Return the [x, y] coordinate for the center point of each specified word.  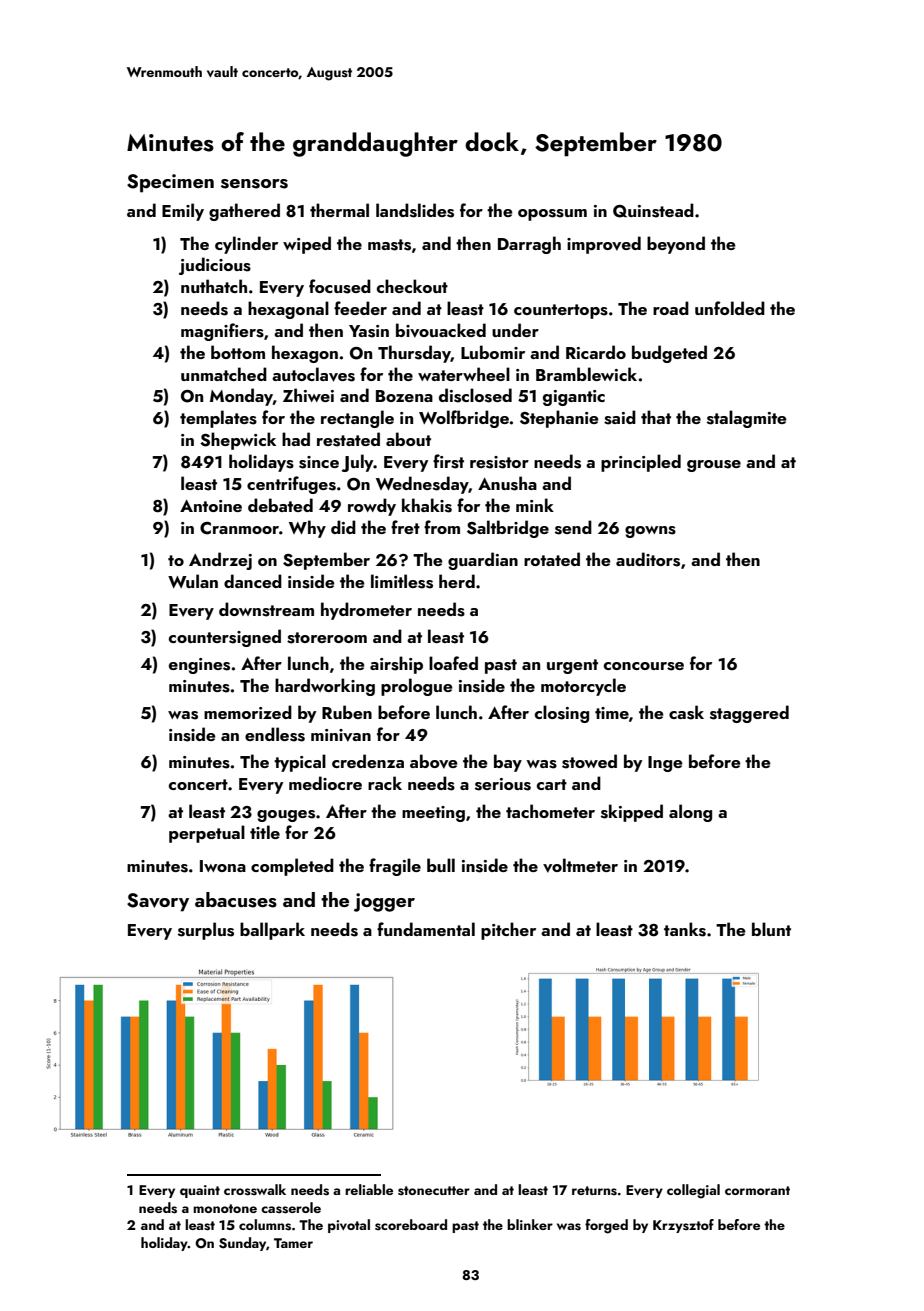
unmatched [224, 374]
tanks [685, 929]
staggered [749, 714]
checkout [412, 286]
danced [253, 581]
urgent [572, 666]
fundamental [426, 929]
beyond [676, 245]
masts [389, 245]
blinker [530, 1224]
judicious [215, 266]
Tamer [293, 1243]
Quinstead [653, 210]
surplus [206, 931]
